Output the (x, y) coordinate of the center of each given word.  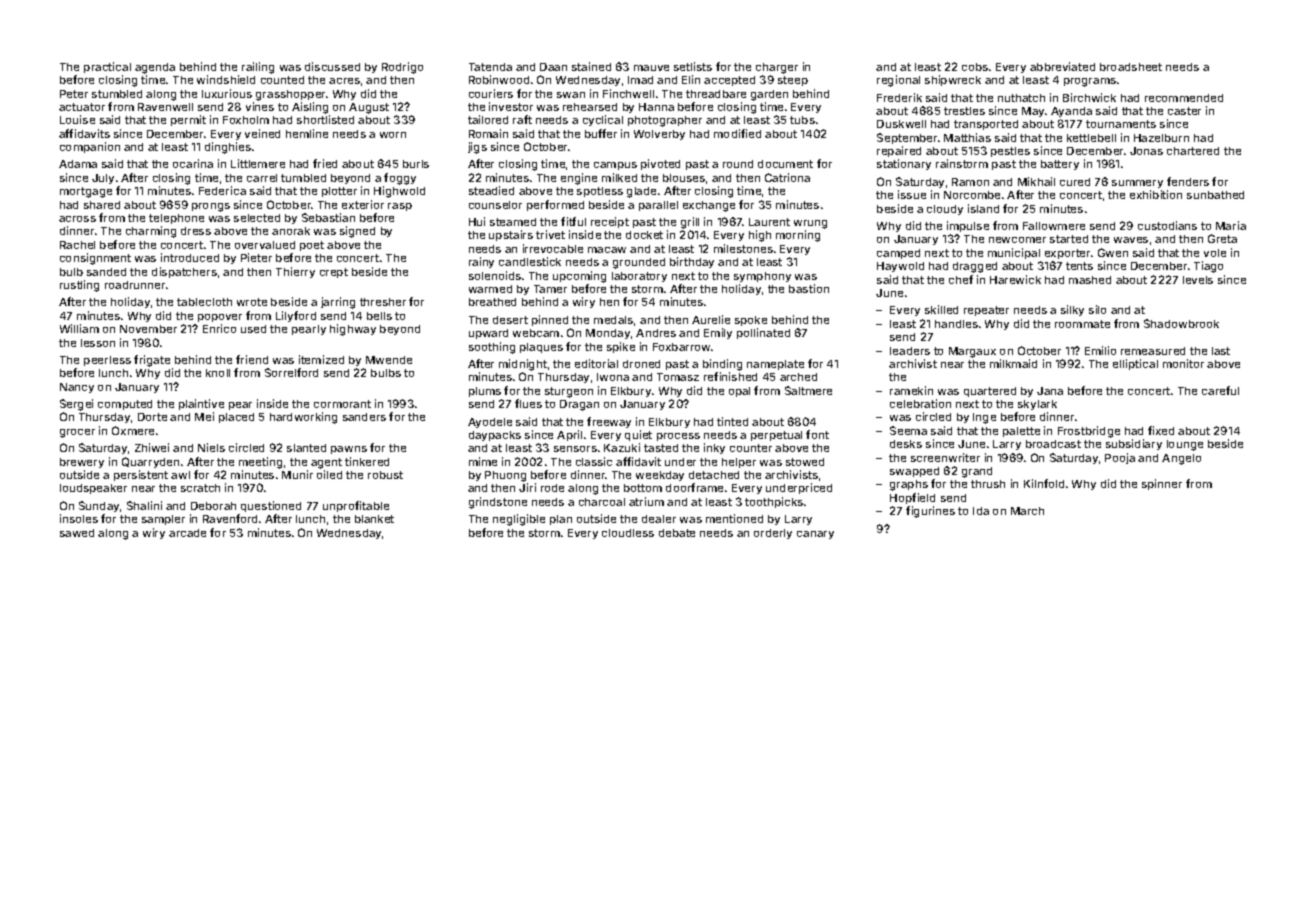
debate (677, 533)
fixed (1161, 430)
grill (690, 223)
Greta (1222, 238)
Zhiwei (152, 447)
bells (379, 316)
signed (357, 232)
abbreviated (1062, 66)
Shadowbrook (1181, 323)
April (569, 435)
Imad (640, 80)
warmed (490, 289)
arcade (187, 533)
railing (258, 68)
